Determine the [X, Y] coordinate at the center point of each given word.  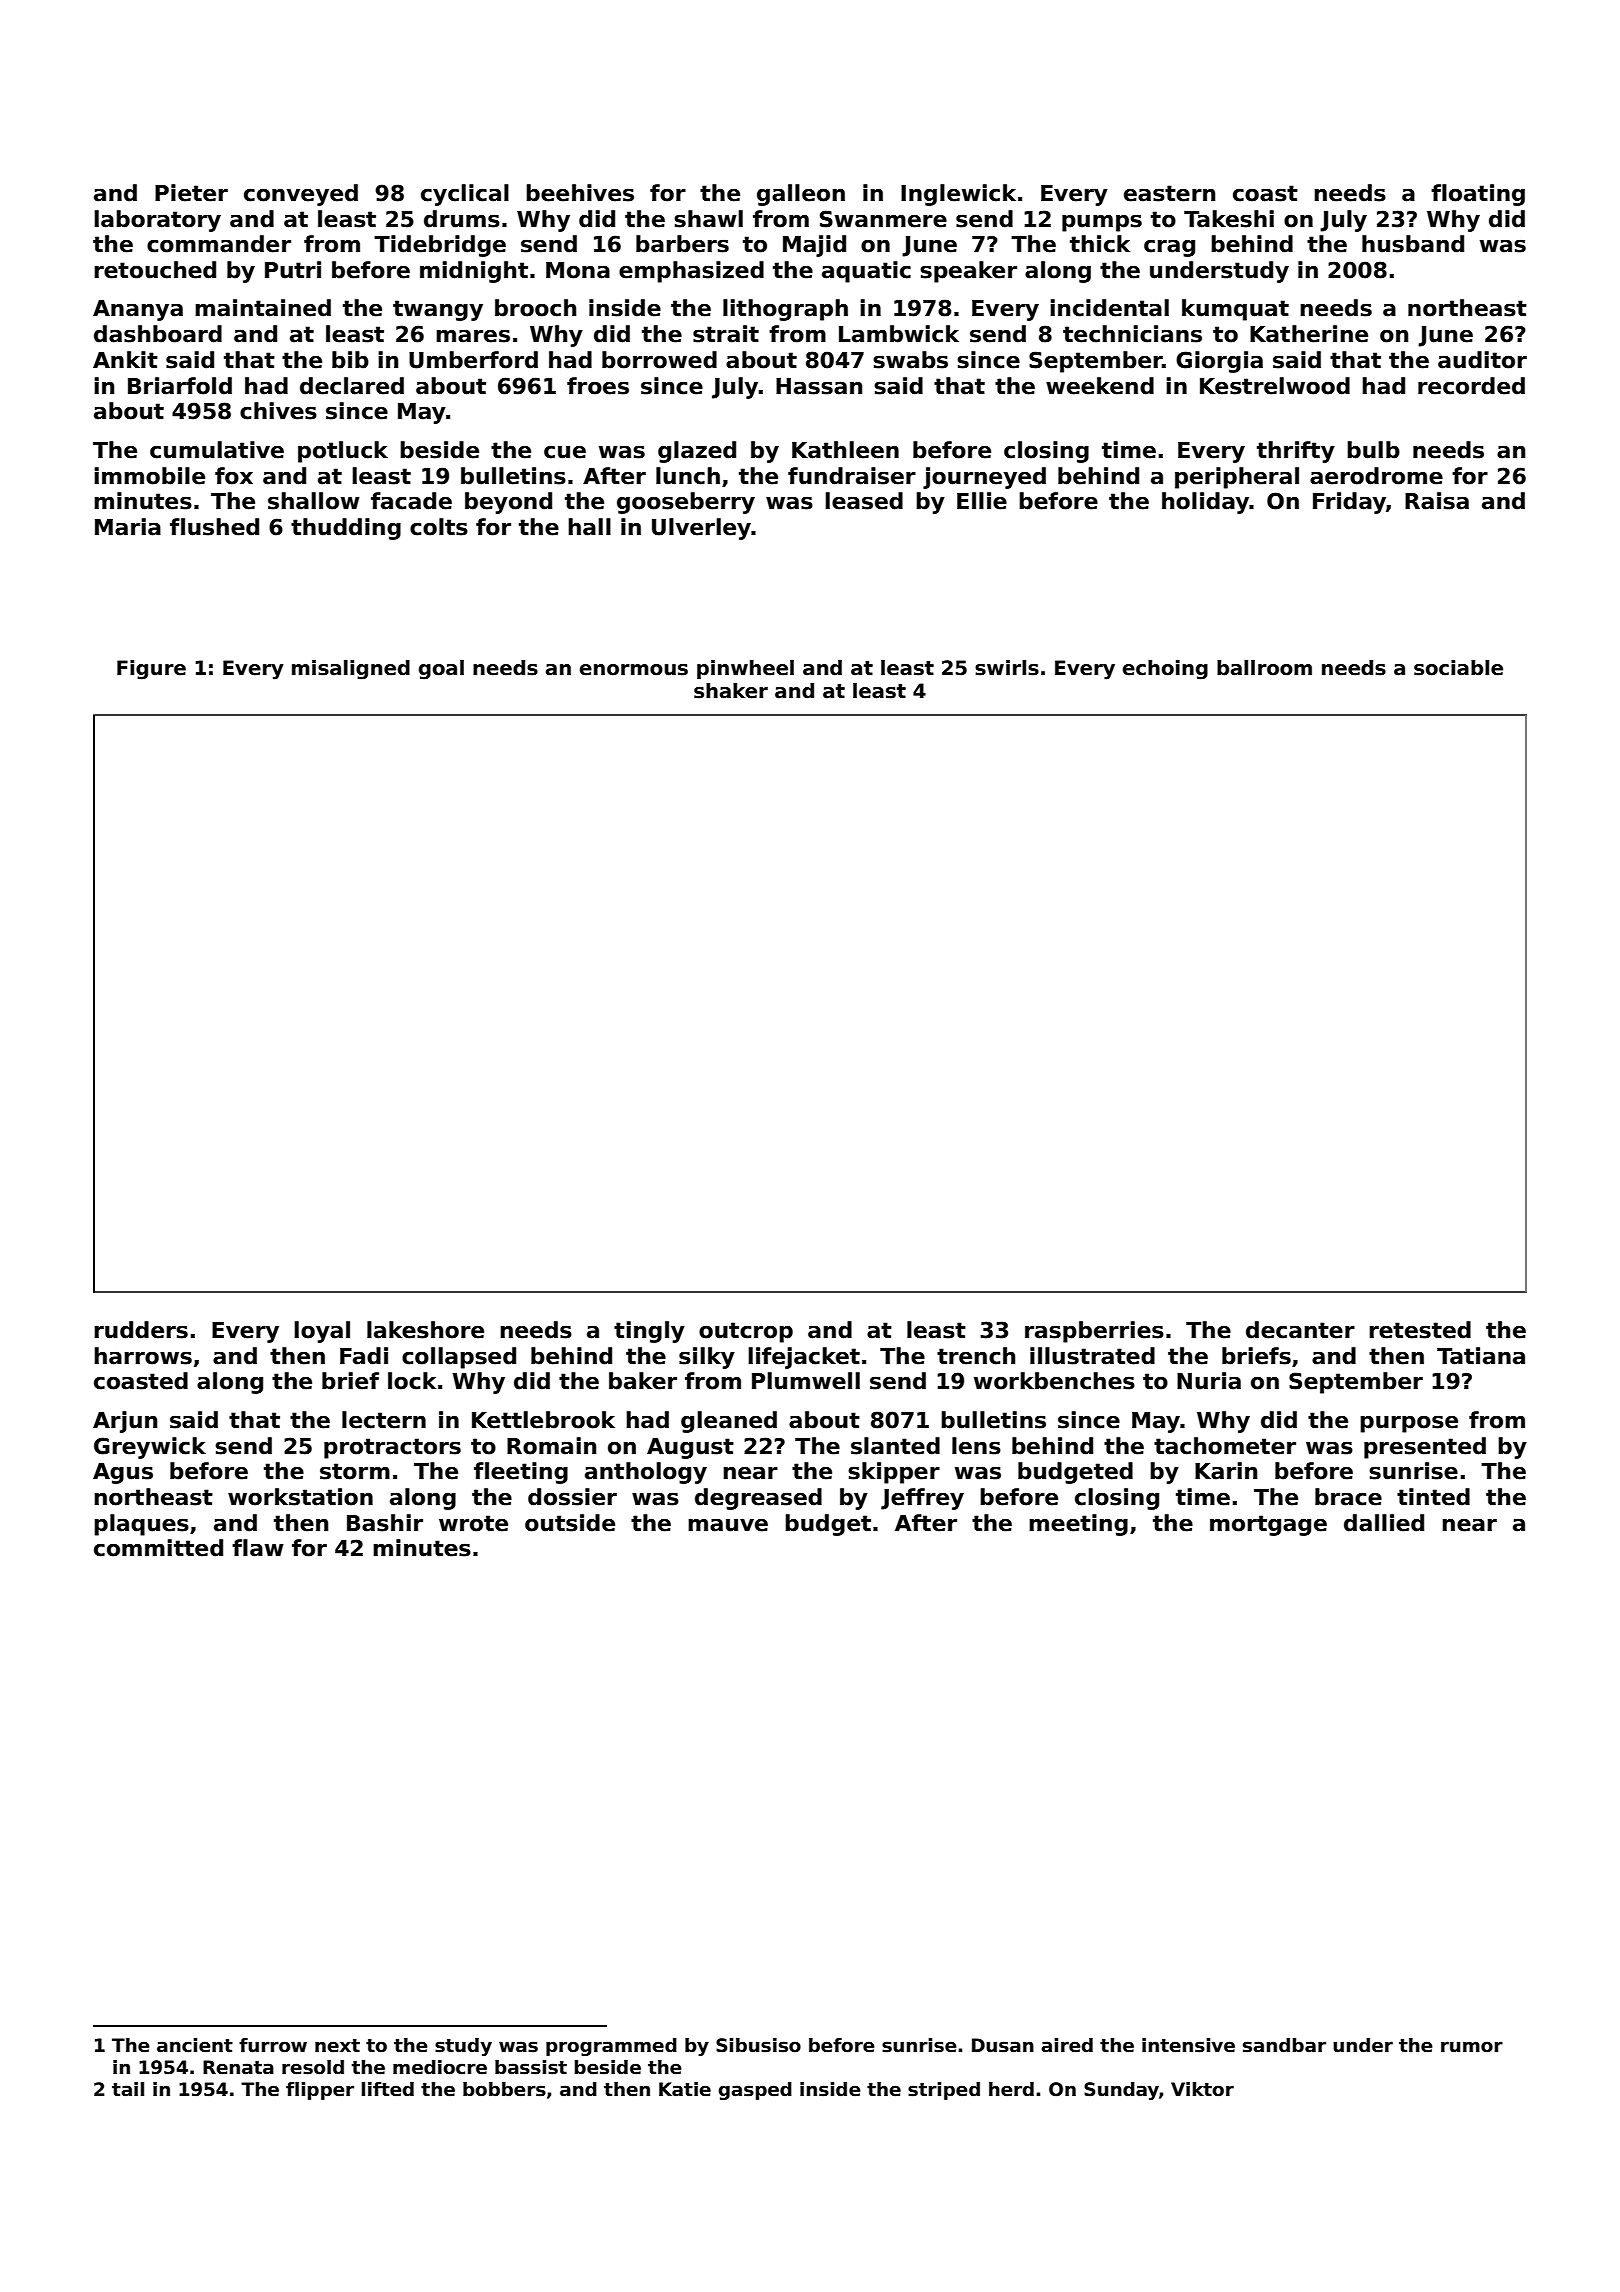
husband [1413, 244]
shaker [731, 691]
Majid [814, 246]
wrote [473, 1523]
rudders [141, 1330]
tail [128, 2089]
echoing [1165, 670]
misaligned [351, 670]
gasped [755, 2091]
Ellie [982, 501]
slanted [895, 1446]
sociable [1458, 668]
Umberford [473, 360]
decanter [1300, 1330]
